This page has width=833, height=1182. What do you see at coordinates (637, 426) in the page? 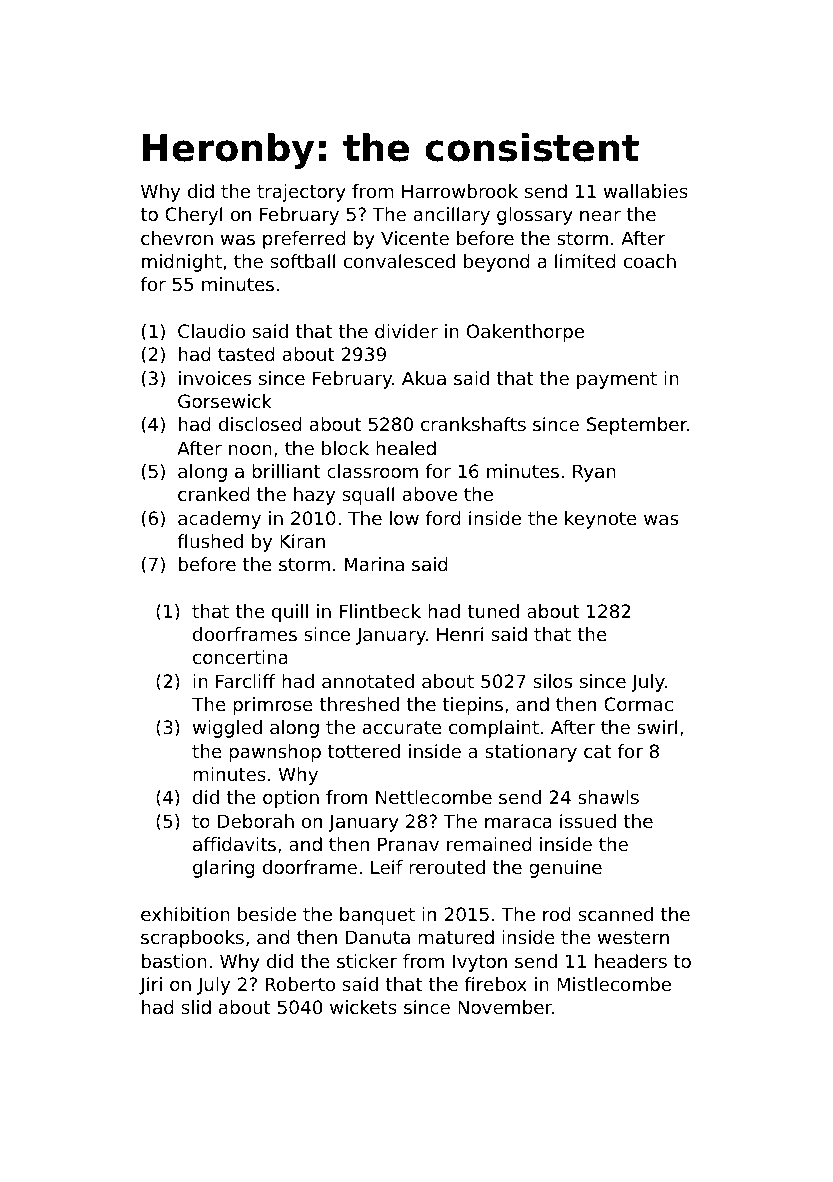
I see `September` at bounding box center [637, 426].
